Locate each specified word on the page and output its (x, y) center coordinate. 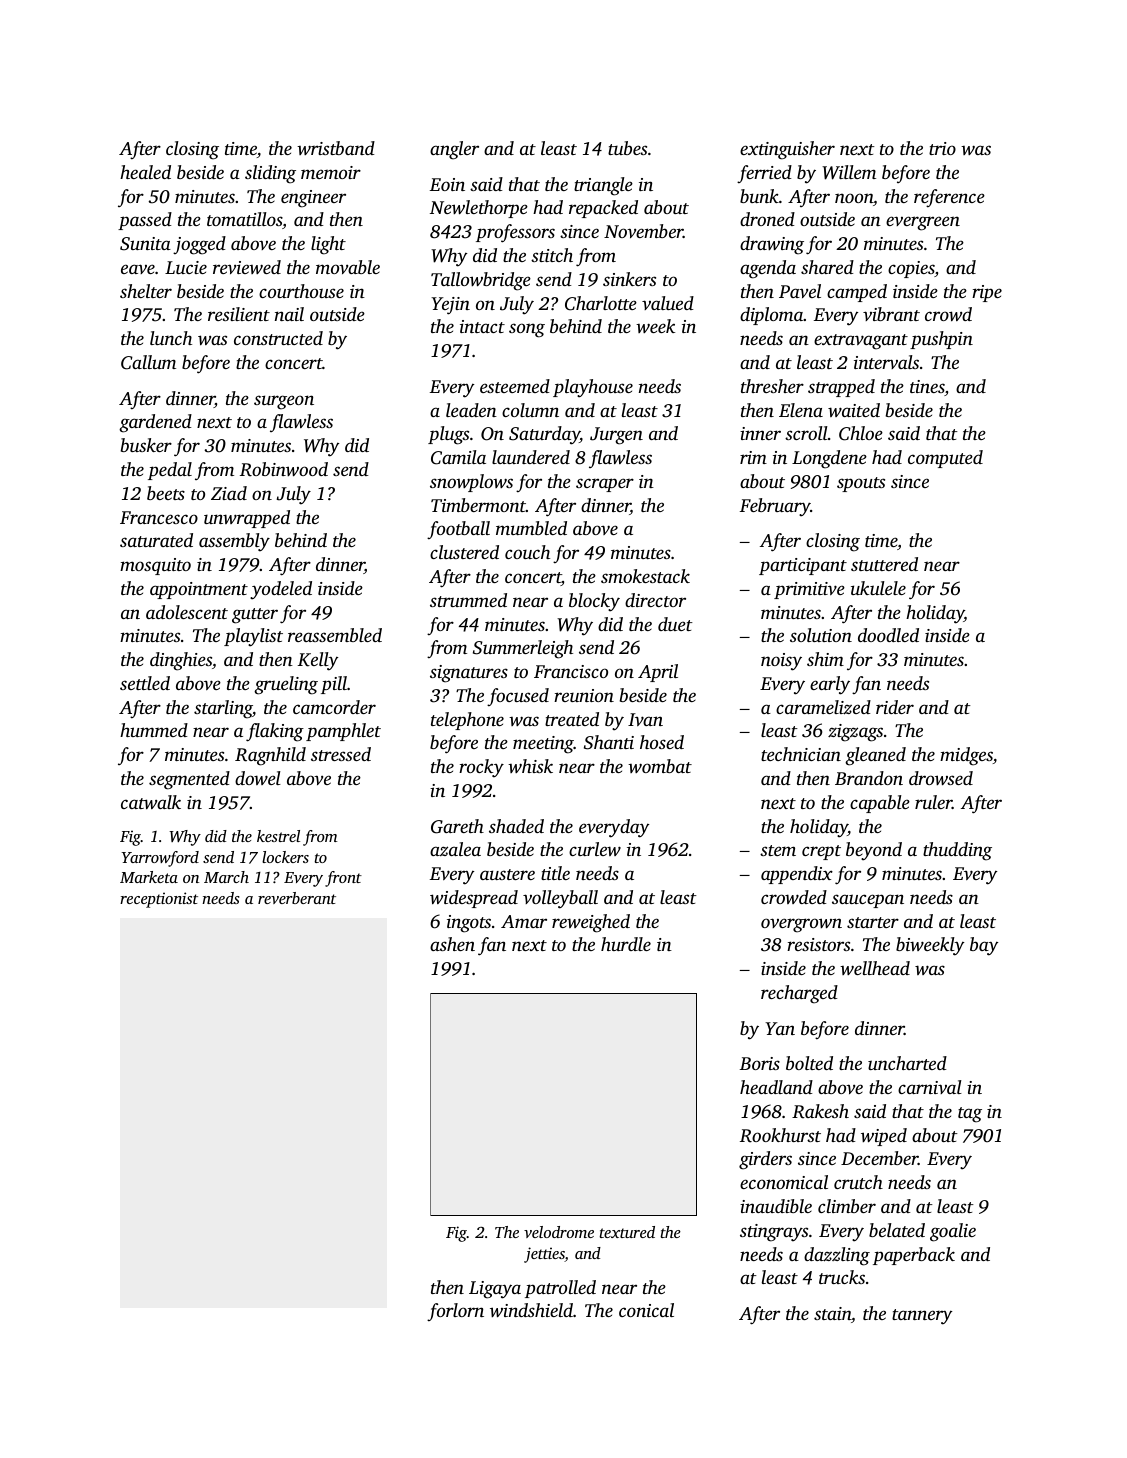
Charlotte (601, 303)
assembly (234, 542)
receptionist (159, 900)
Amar (524, 921)
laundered (531, 457)
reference (949, 198)
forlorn (455, 1312)
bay (984, 946)
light (328, 245)
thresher (772, 386)
